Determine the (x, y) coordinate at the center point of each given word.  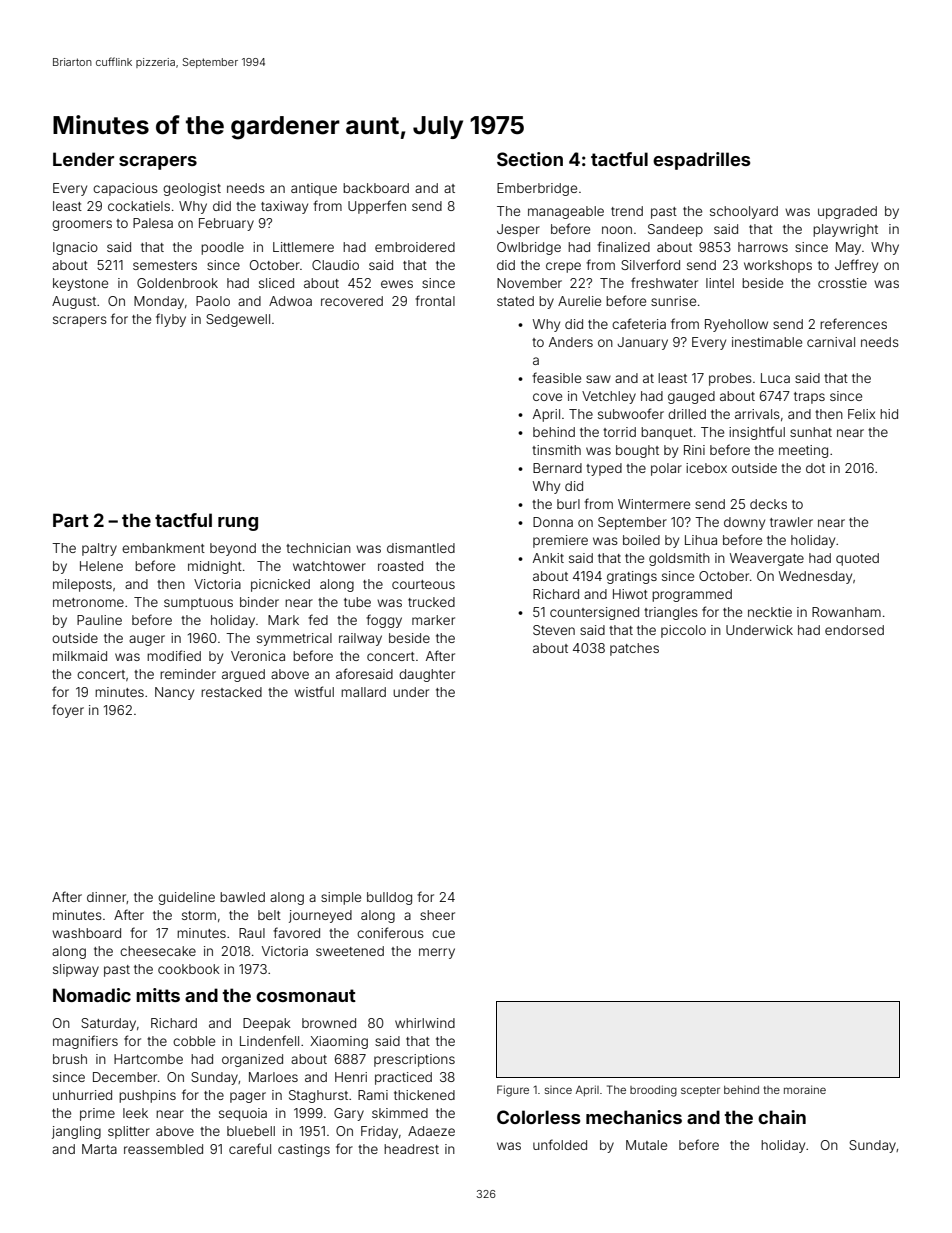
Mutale (646, 1145)
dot (815, 468)
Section (530, 159)
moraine (805, 1089)
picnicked (280, 585)
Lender (83, 159)
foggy (384, 621)
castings (304, 1150)
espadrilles (701, 161)
